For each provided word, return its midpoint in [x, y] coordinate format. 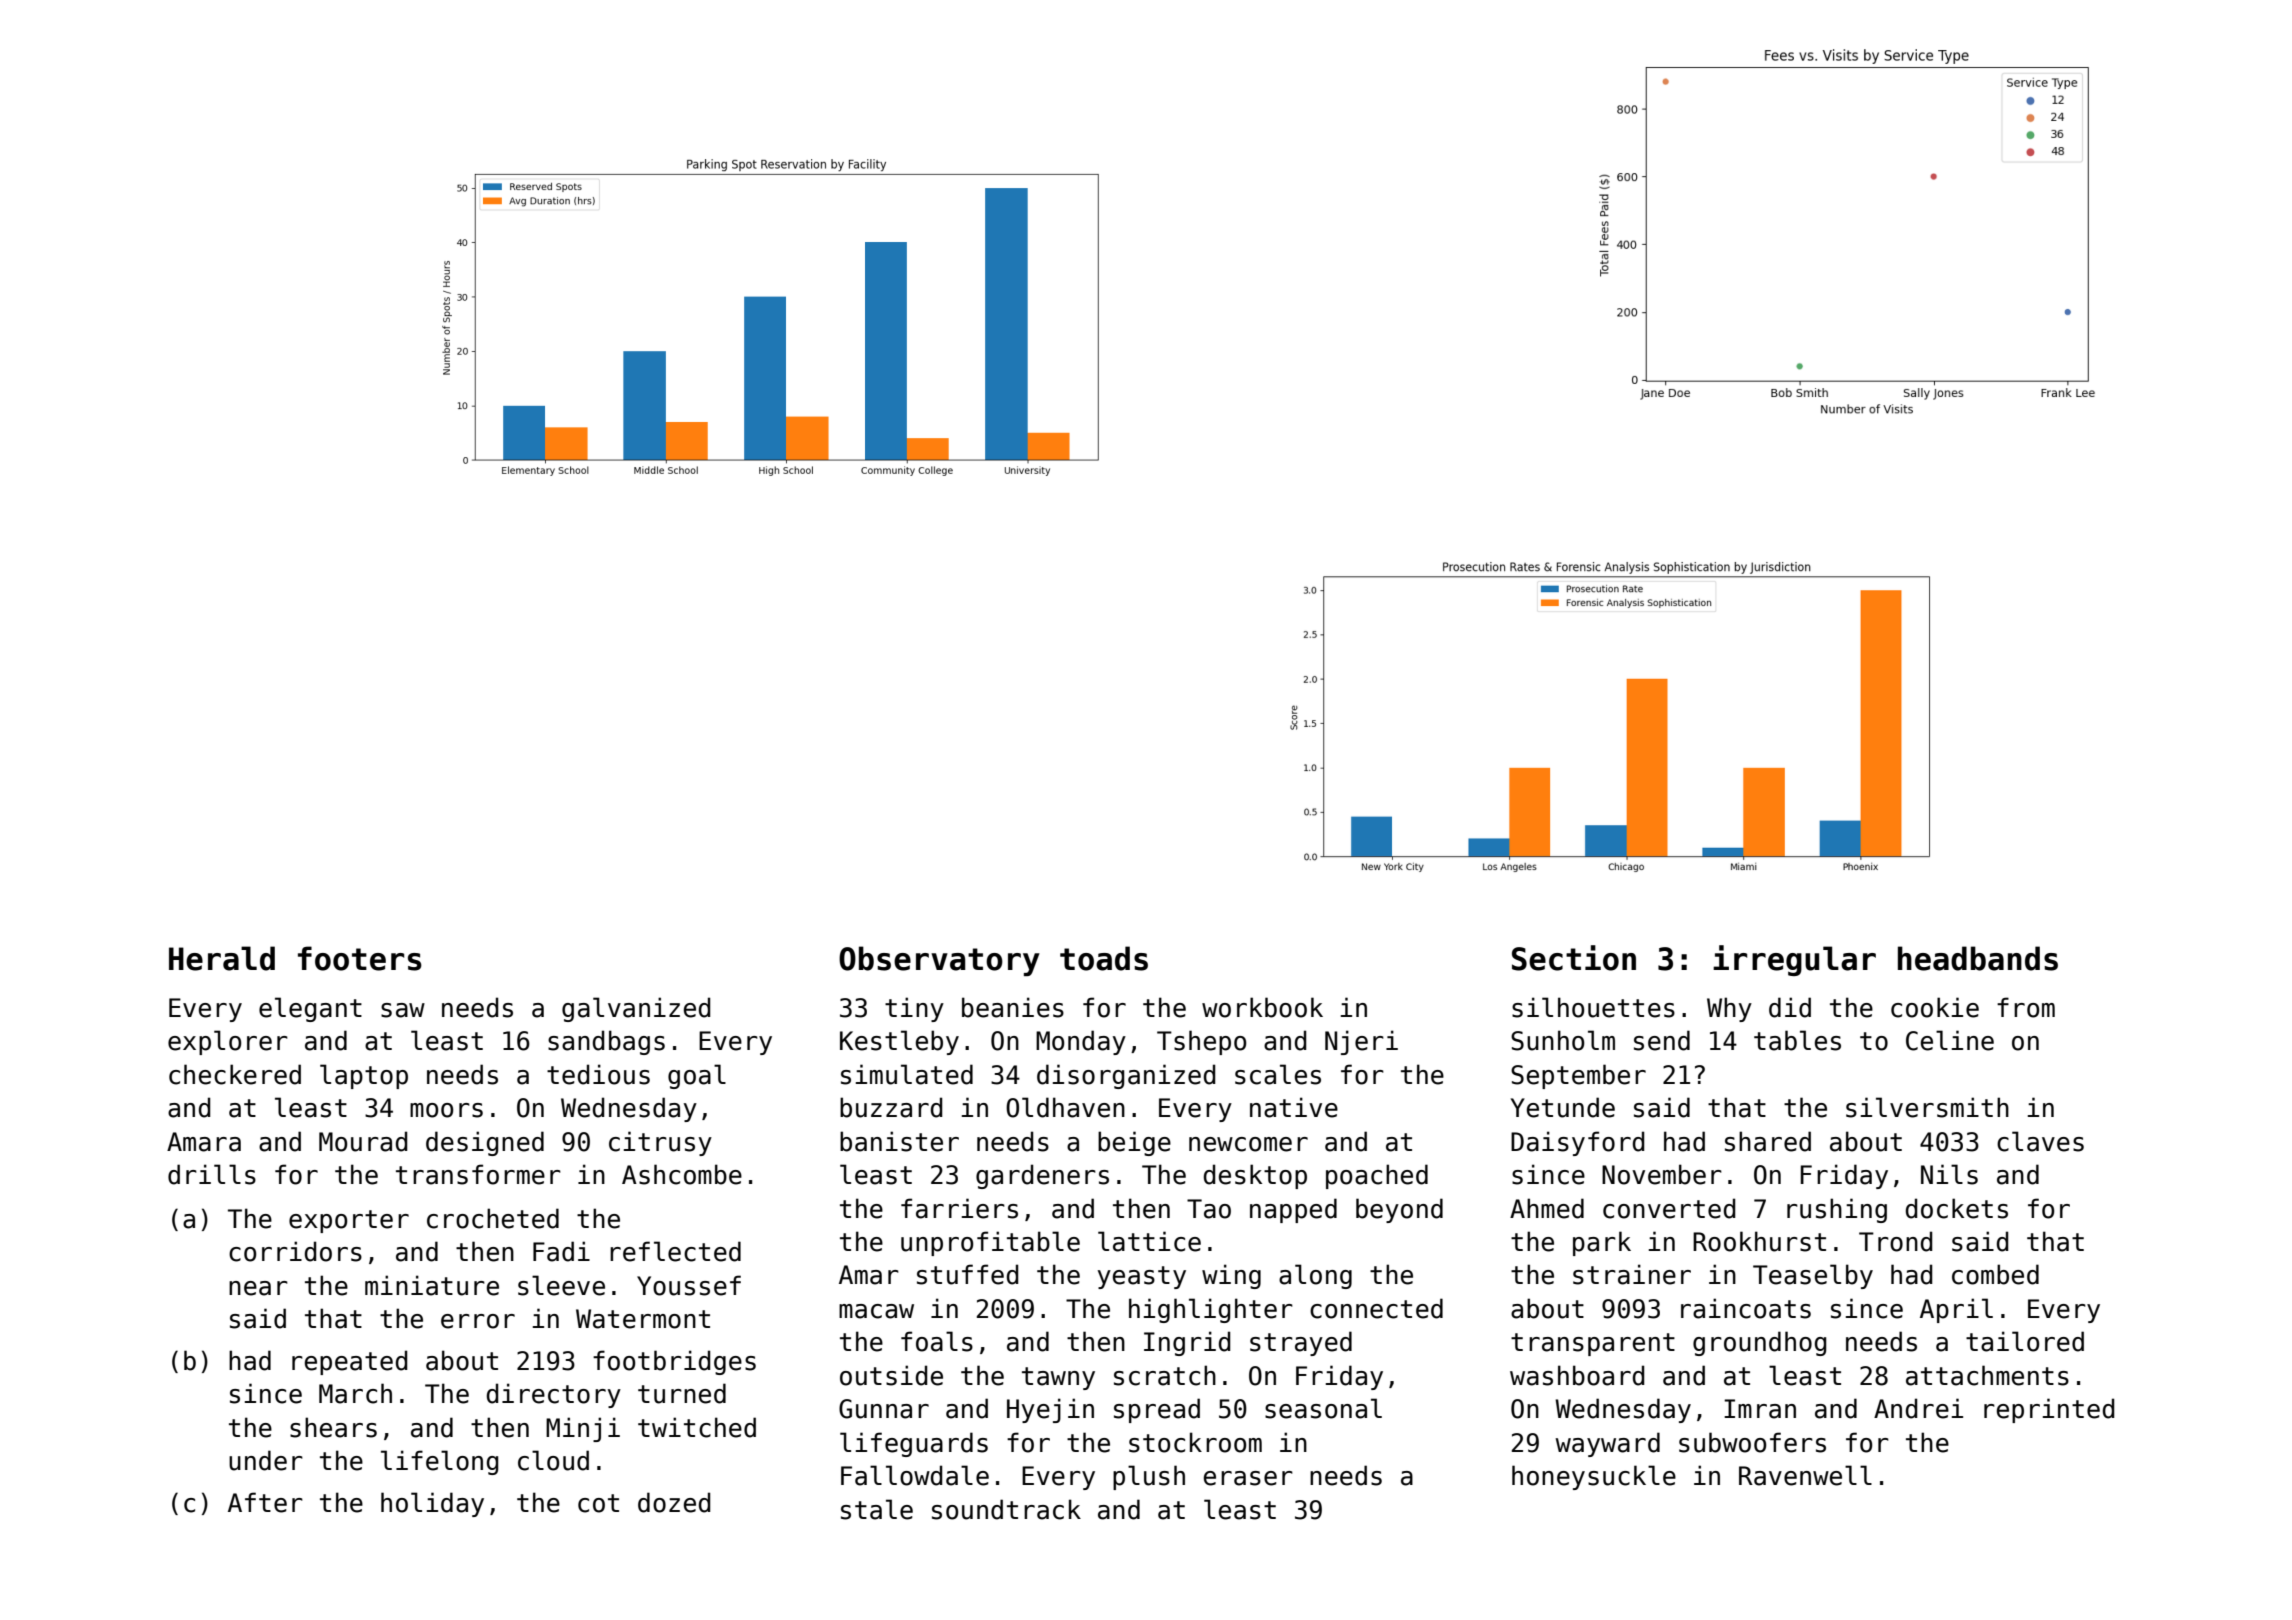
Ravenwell [1805, 1475]
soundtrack [1006, 1509]
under [266, 1460]
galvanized [636, 1009]
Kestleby [899, 1042]
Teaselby [1813, 1276]
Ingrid [1187, 1343]
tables [1797, 1040]
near [258, 1288]
